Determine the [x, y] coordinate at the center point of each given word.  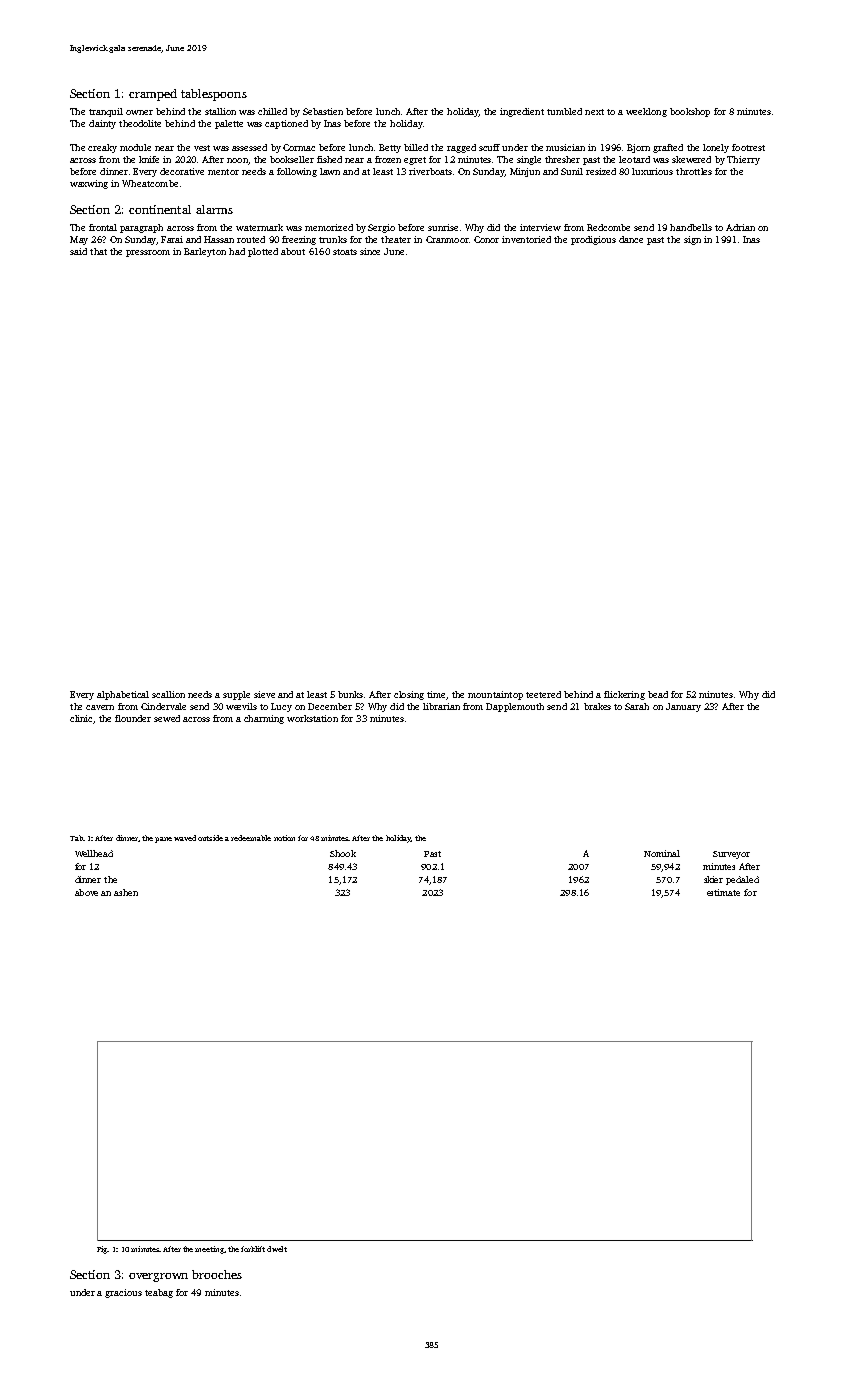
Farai [172, 239]
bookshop [690, 112]
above [86, 892]
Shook [343, 853]
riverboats [430, 171]
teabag [159, 1293]
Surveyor [731, 855]
